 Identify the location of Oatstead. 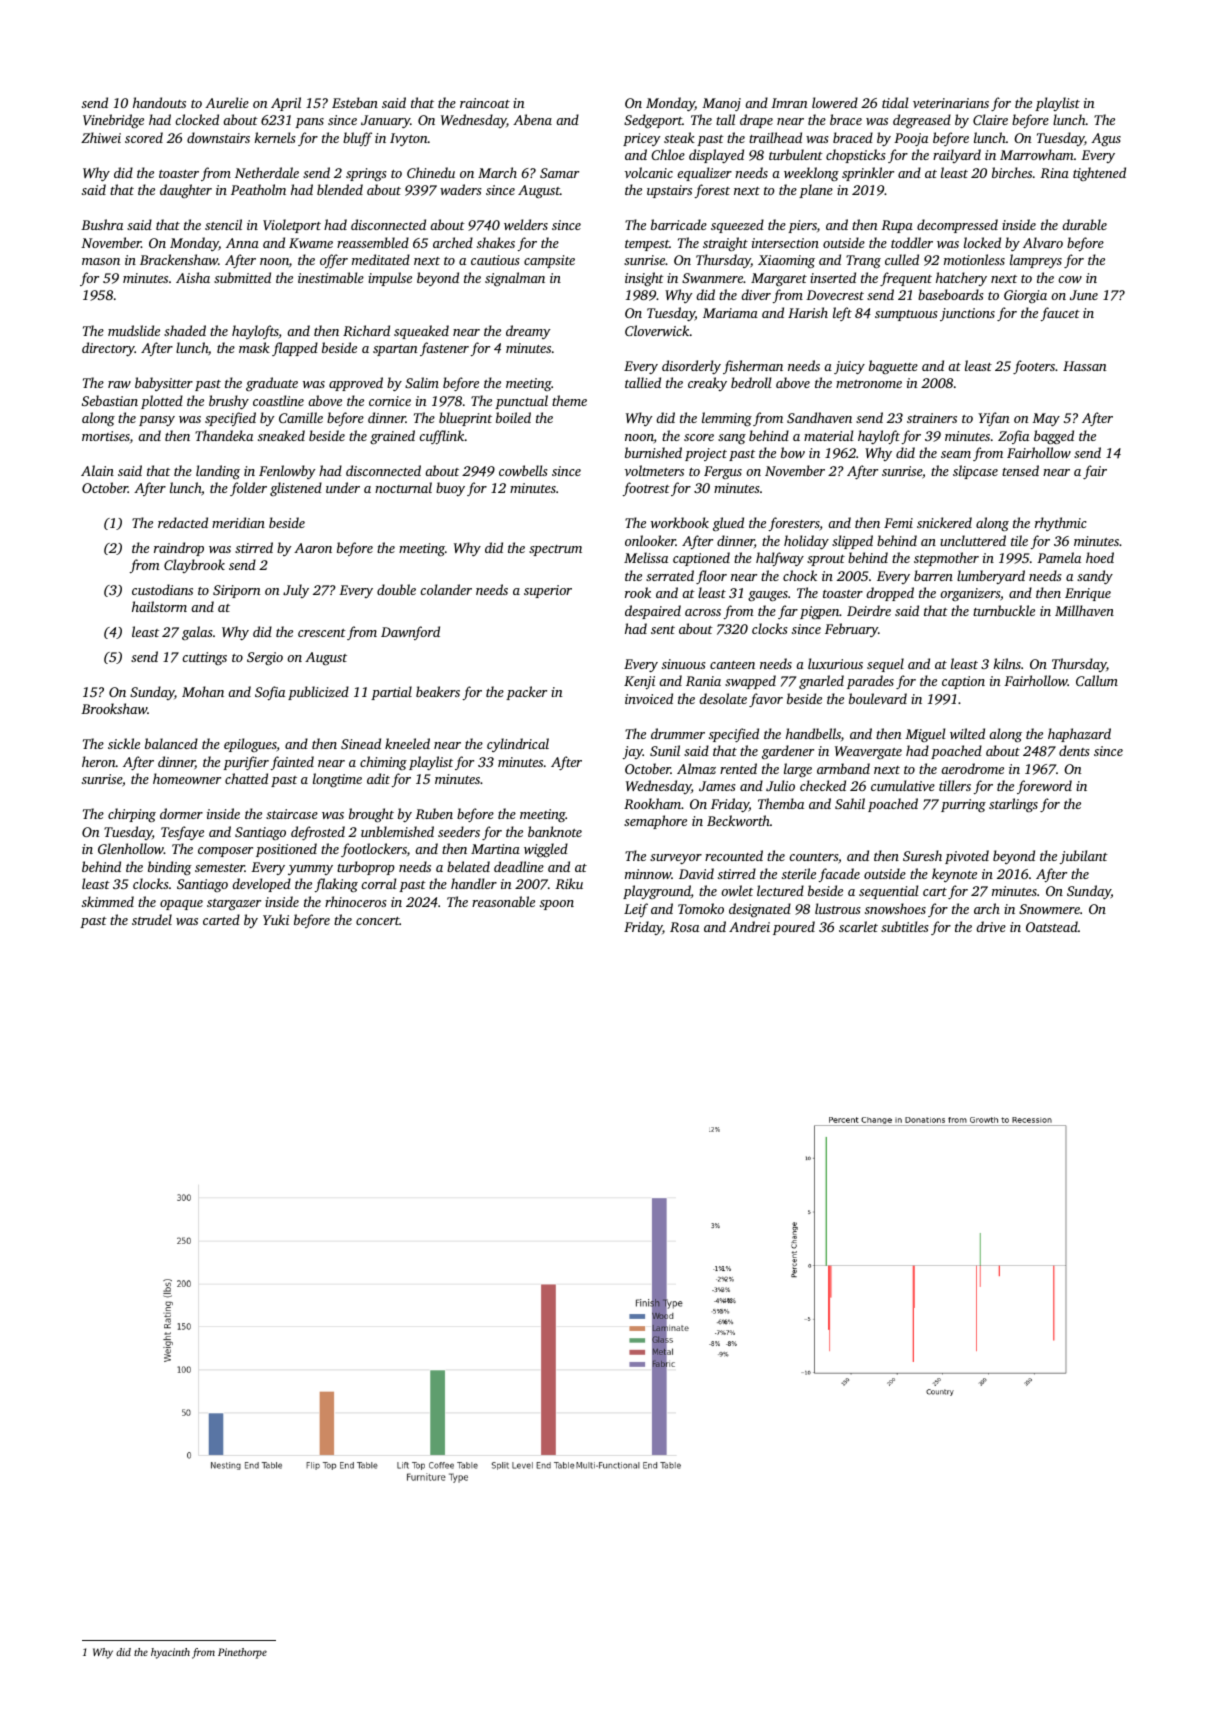
(1052, 926).
